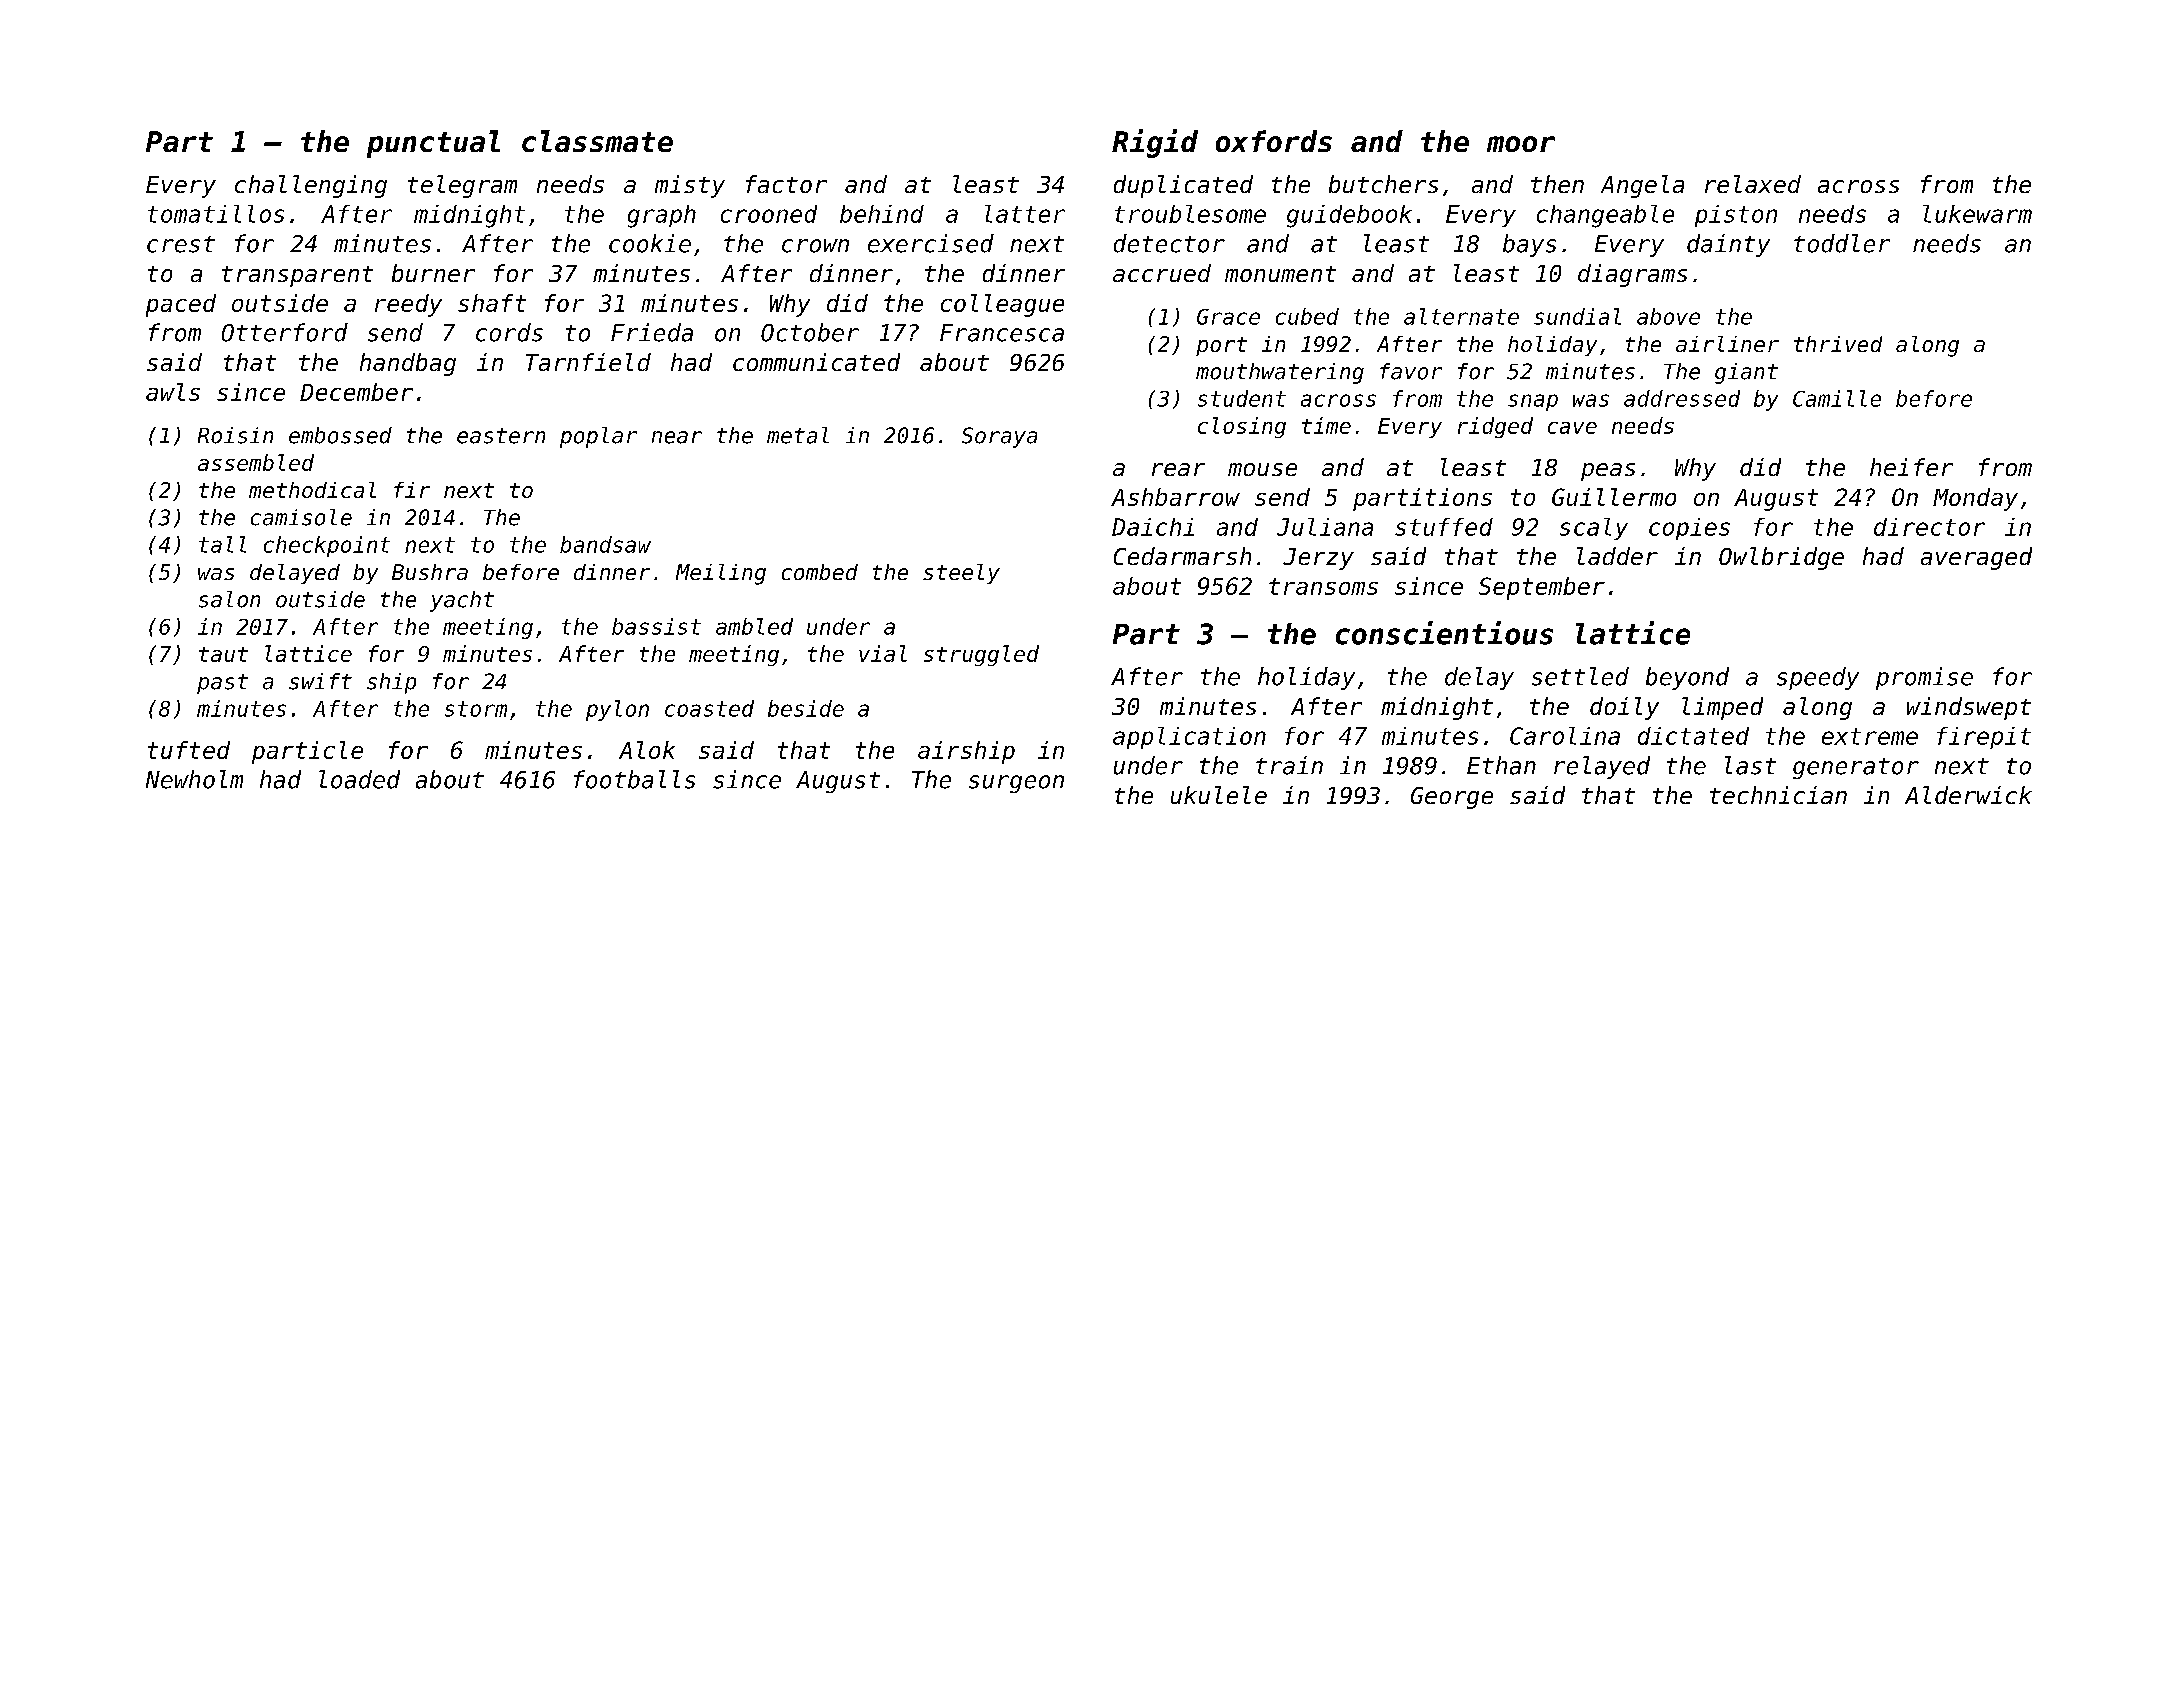 The image size is (2178, 1683). Describe the element at coordinates (501, 436) in the document. I see `eastern` at that location.
